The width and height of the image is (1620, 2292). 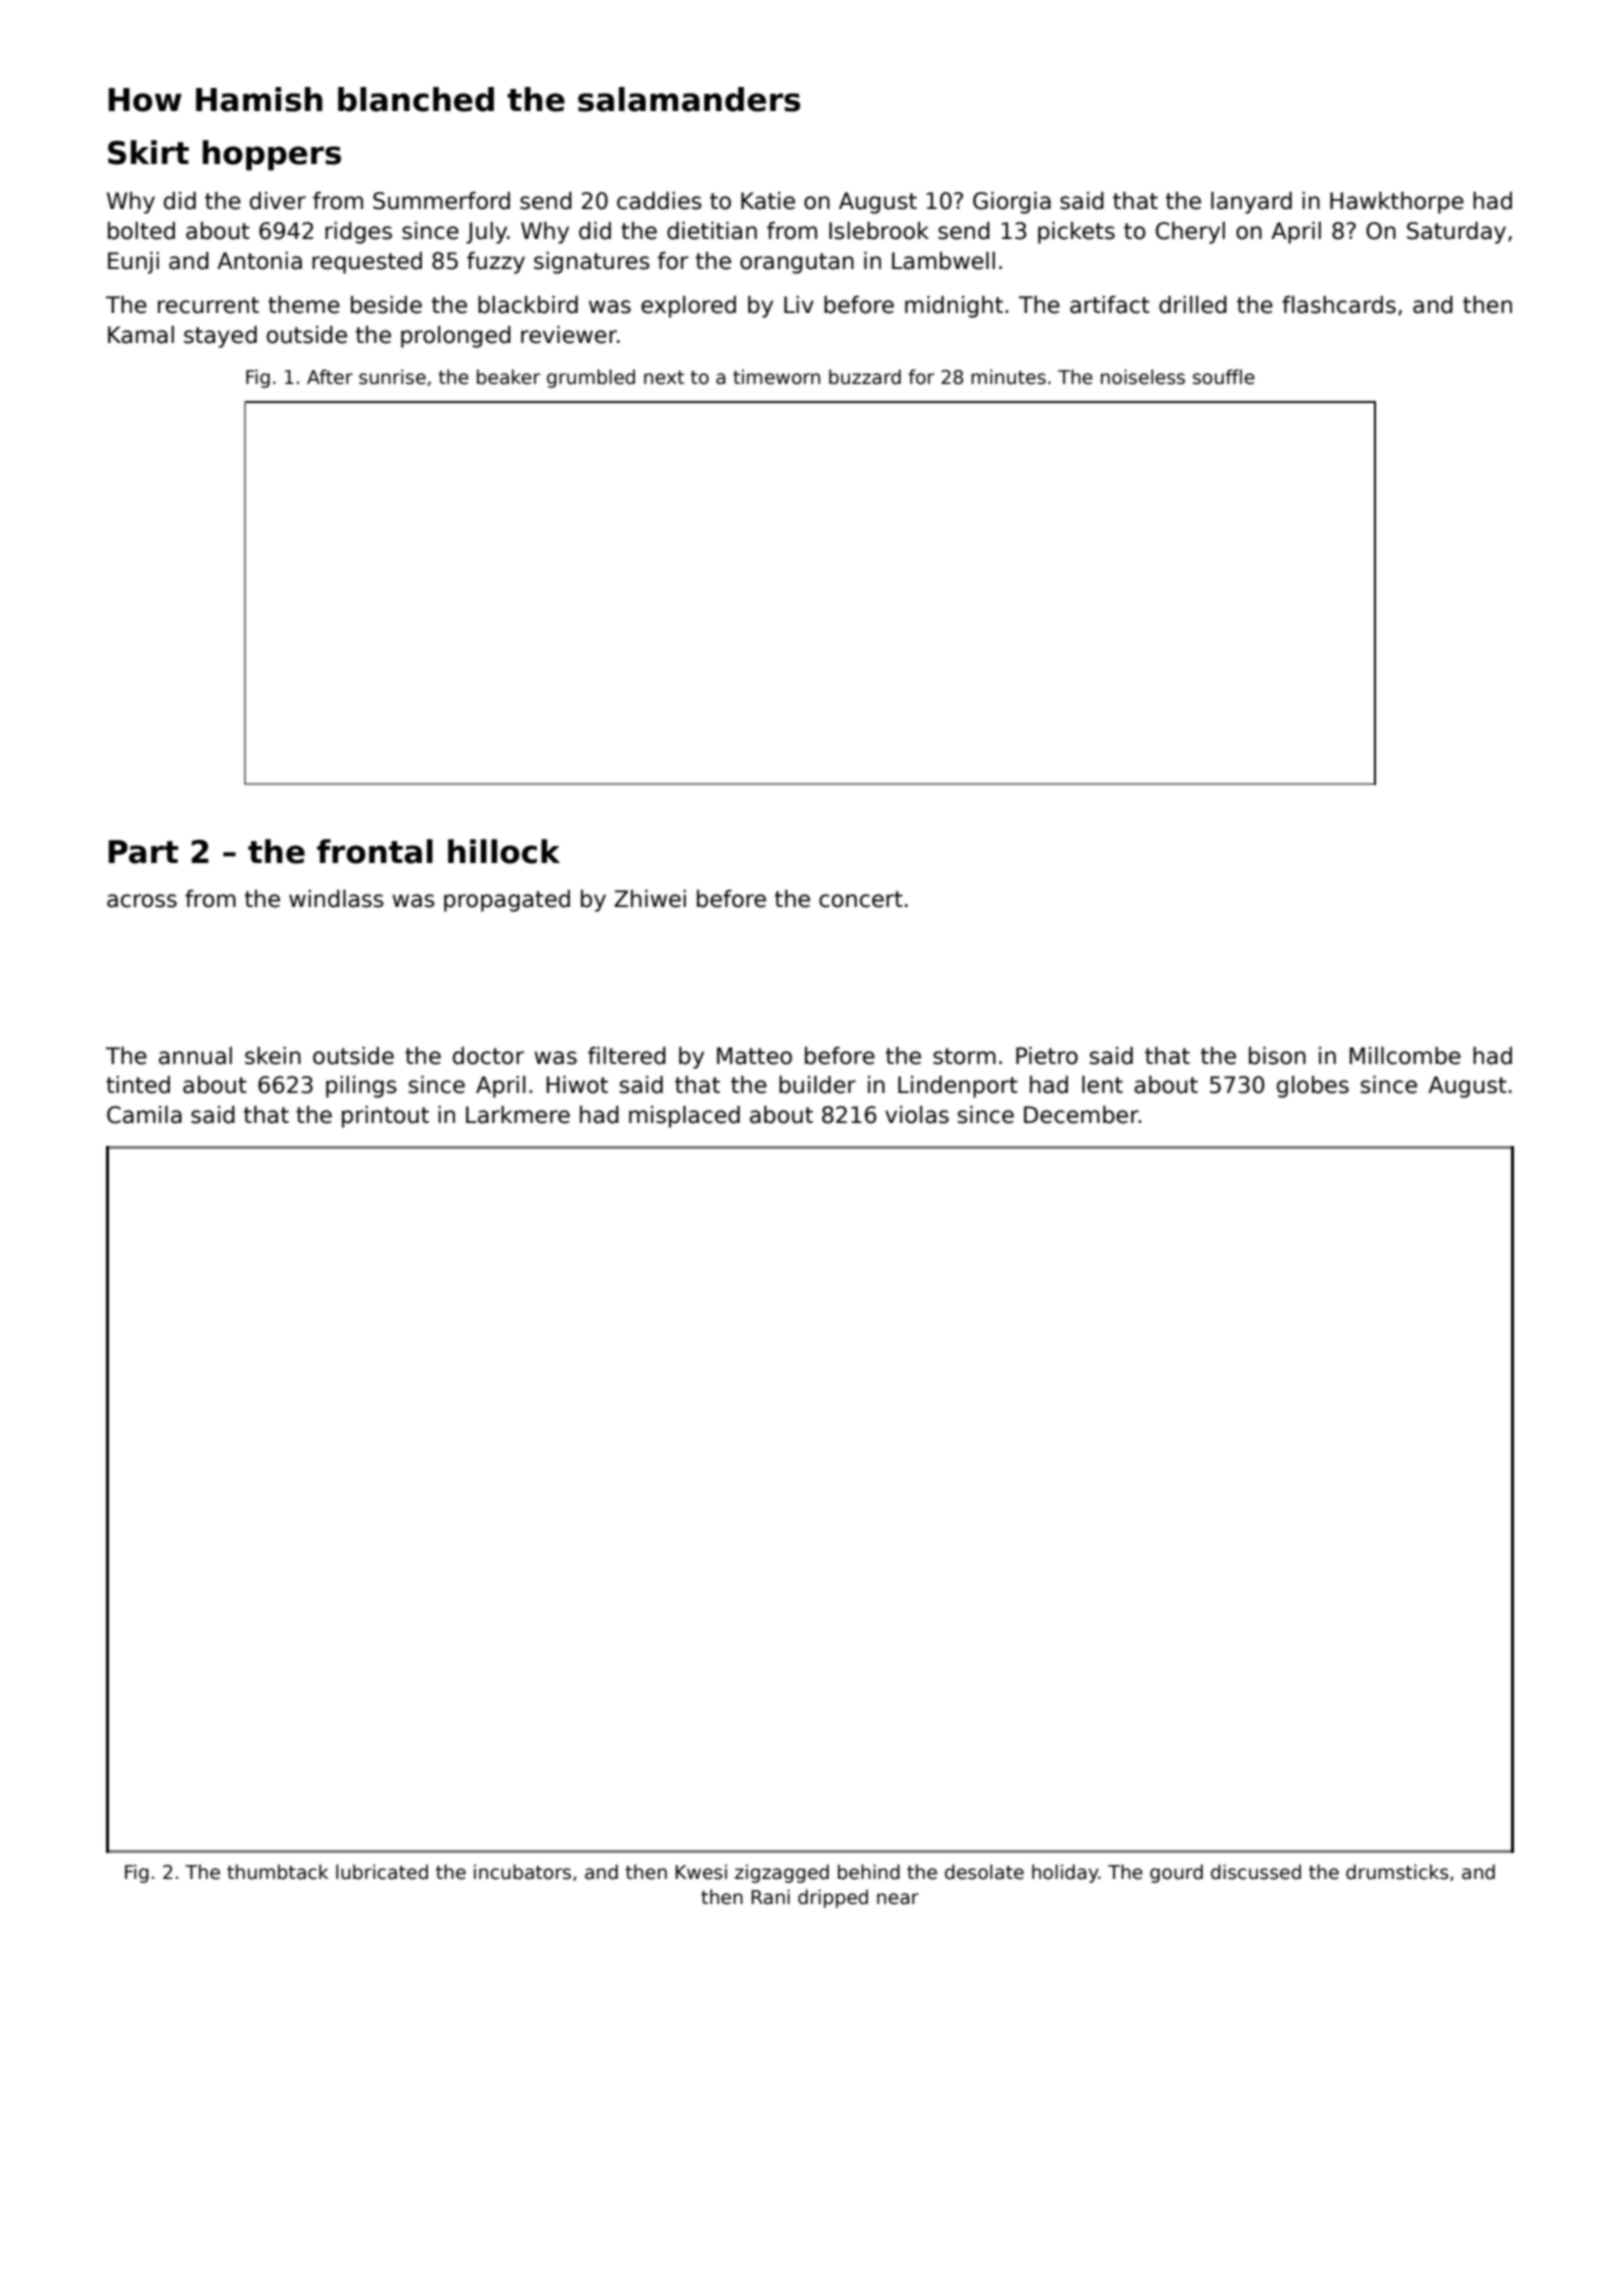 I want to click on Hawkthorpe, so click(x=1397, y=203).
